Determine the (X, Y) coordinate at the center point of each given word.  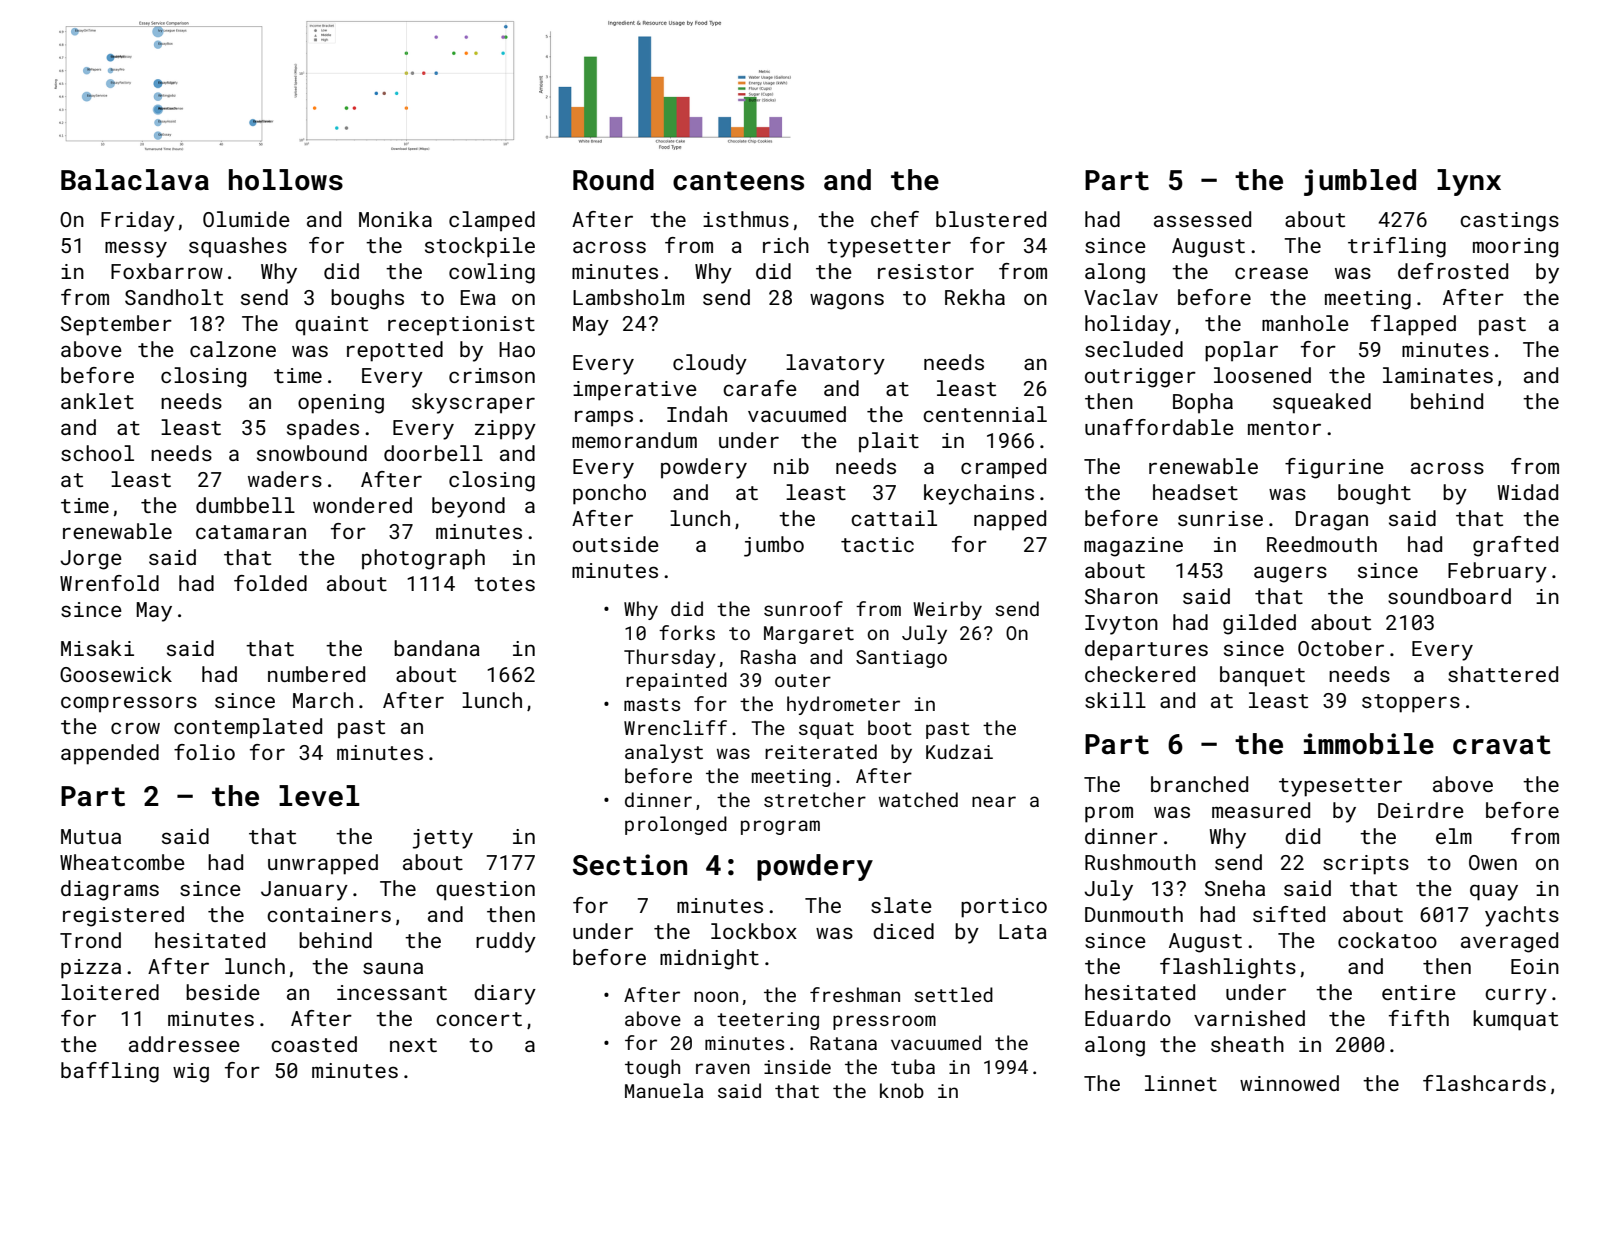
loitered (110, 992)
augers (1290, 574)
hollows (286, 180)
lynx (1469, 182)
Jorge (91, 560)
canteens (738, 181)
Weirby (947, 610)
